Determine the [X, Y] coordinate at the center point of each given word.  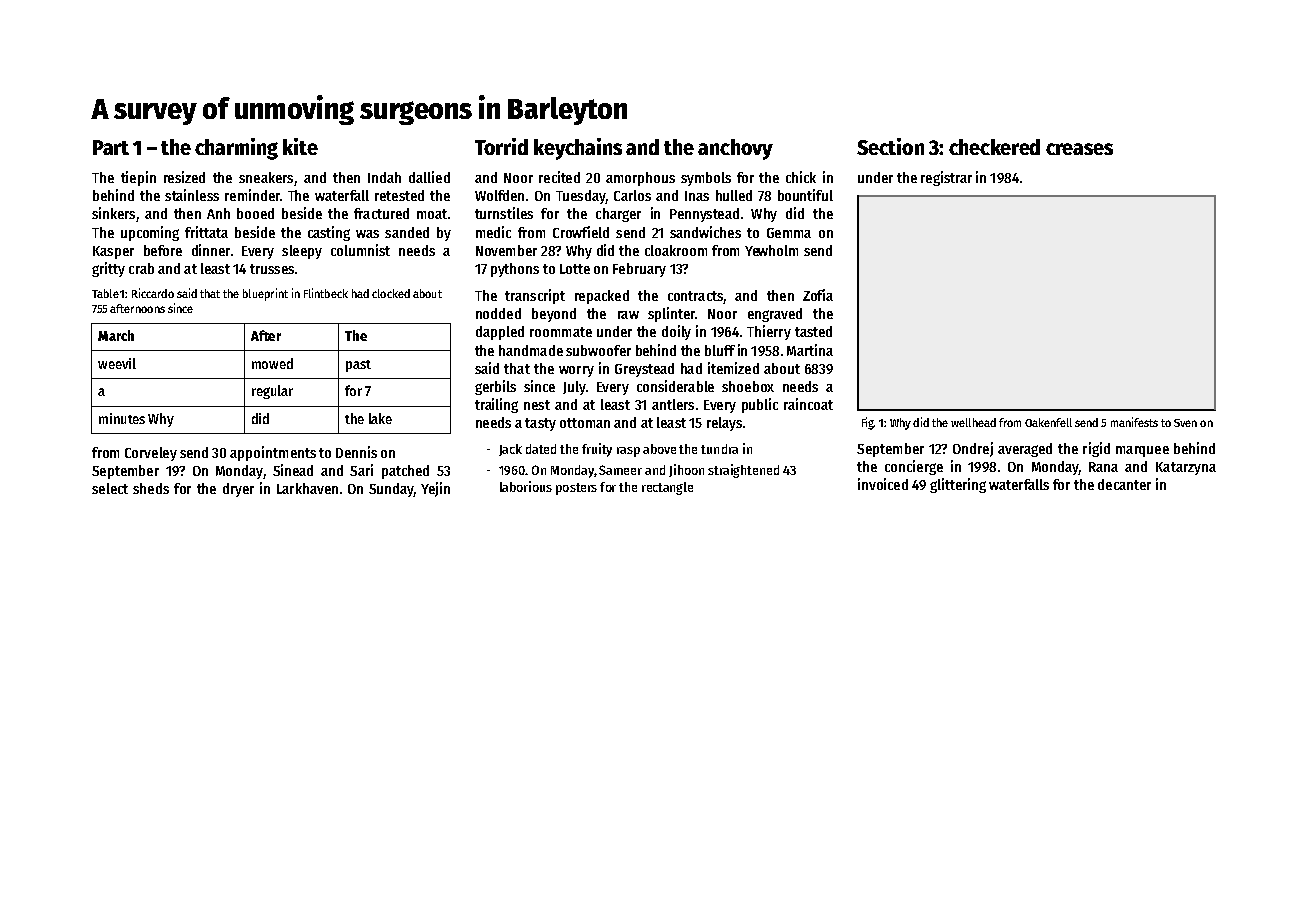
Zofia [818, 295]
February [639, 270]
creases [1079, 149]
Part [111, 147]
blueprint [265, 294]
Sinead [293, 470]
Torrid [501, 146]
